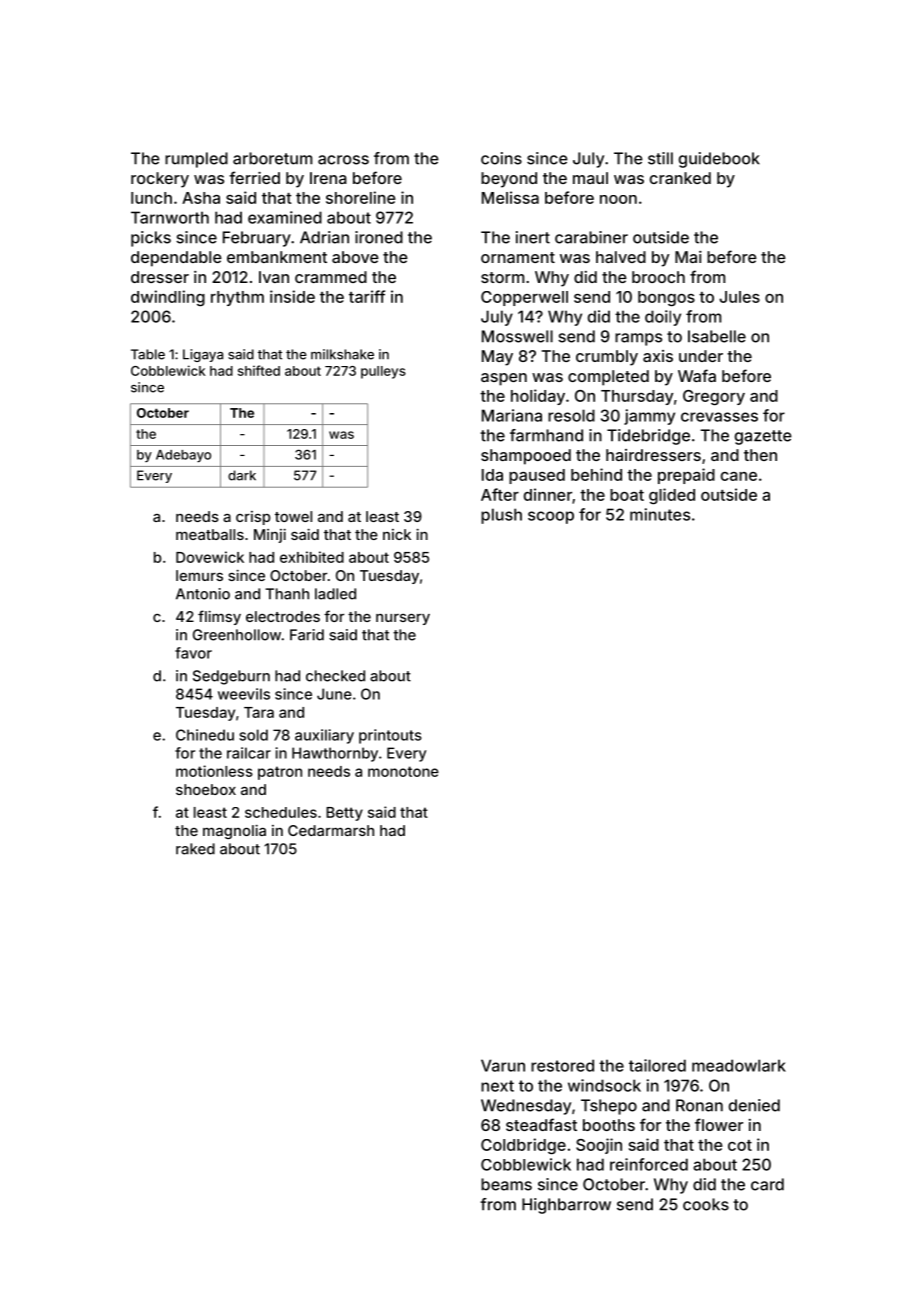  I want to click on beams, so click(506, 1184).
